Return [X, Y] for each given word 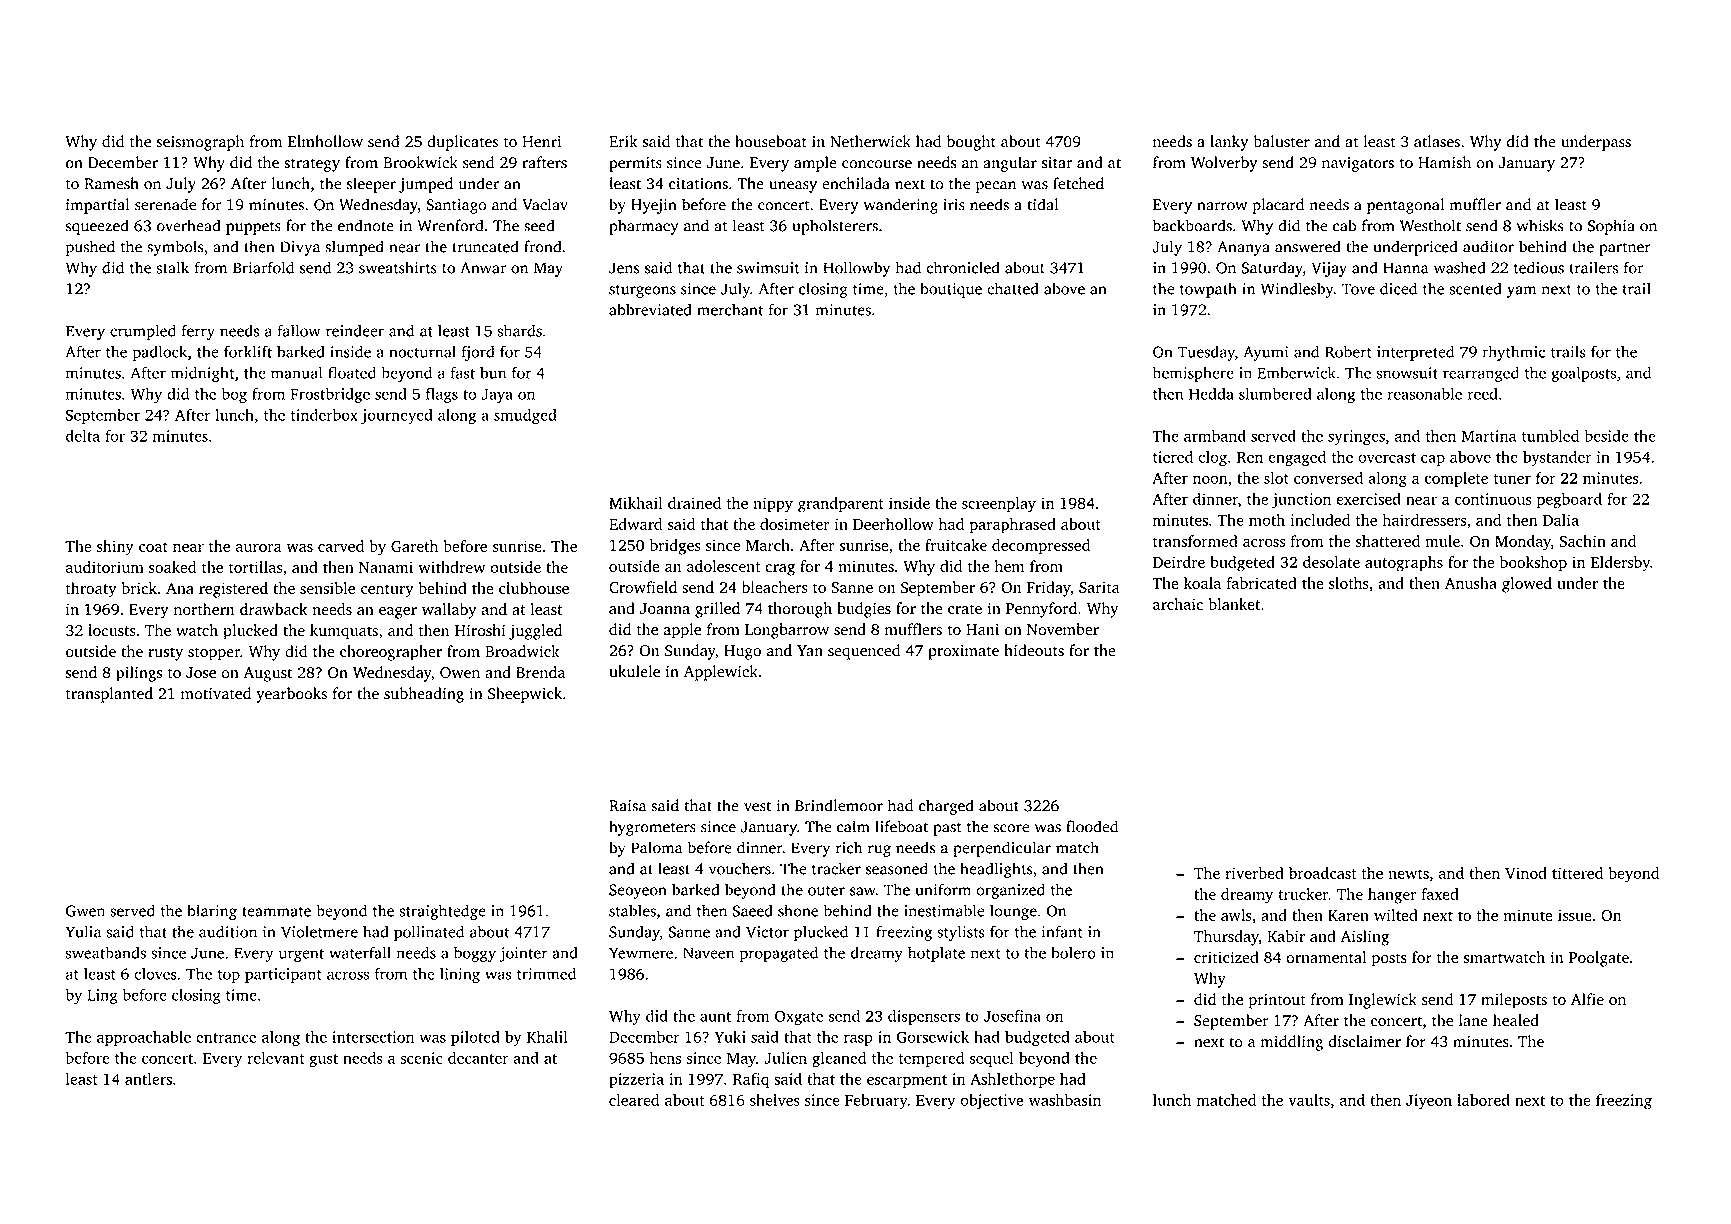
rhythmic [1513, 353]
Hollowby [856, 269]
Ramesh [111, 183]
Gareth [414, 546]
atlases [1437, 141]
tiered [1173, 457]
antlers [148, 1079]
